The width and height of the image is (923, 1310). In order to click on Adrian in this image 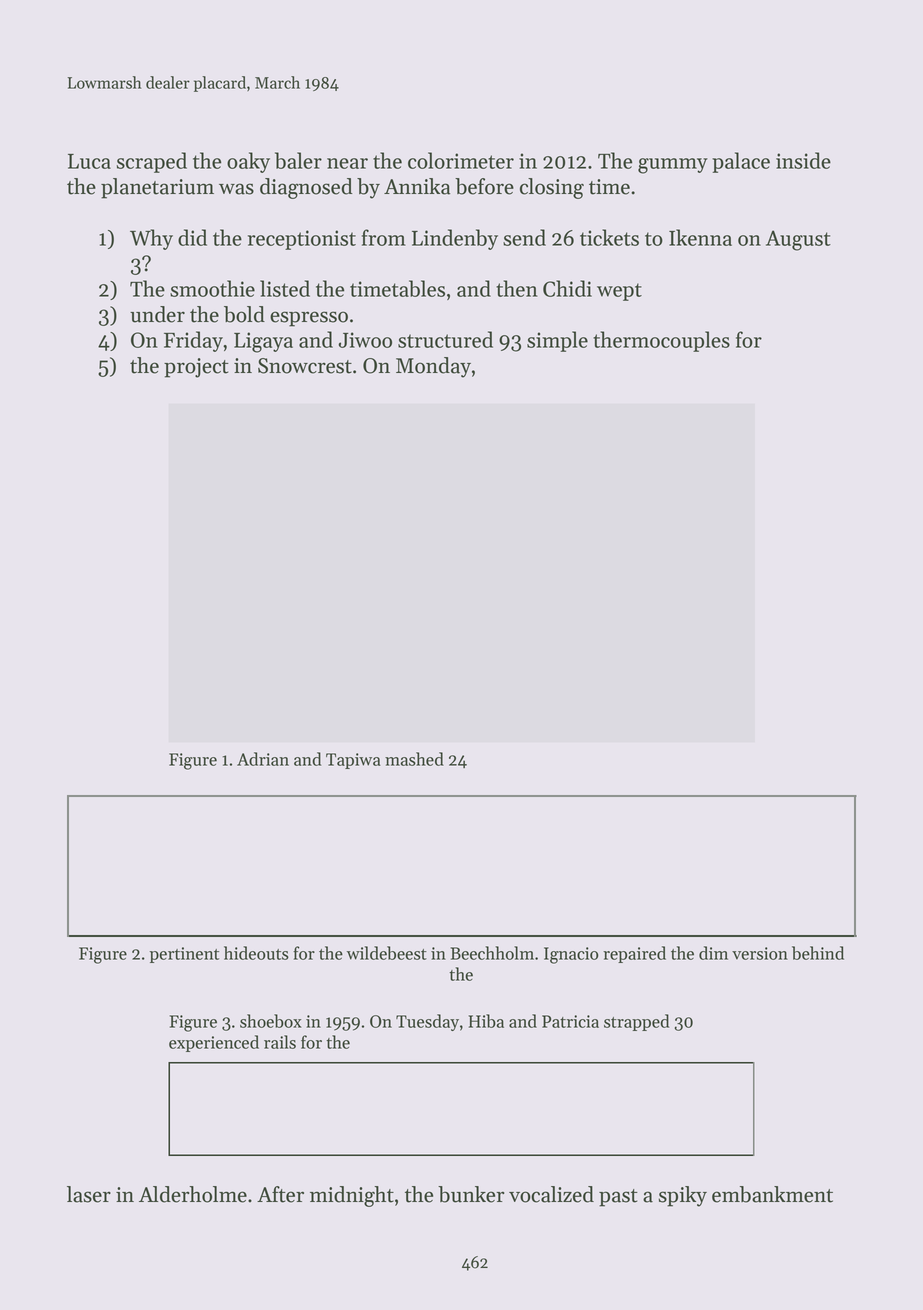, I will do `click(263, 759)`.
